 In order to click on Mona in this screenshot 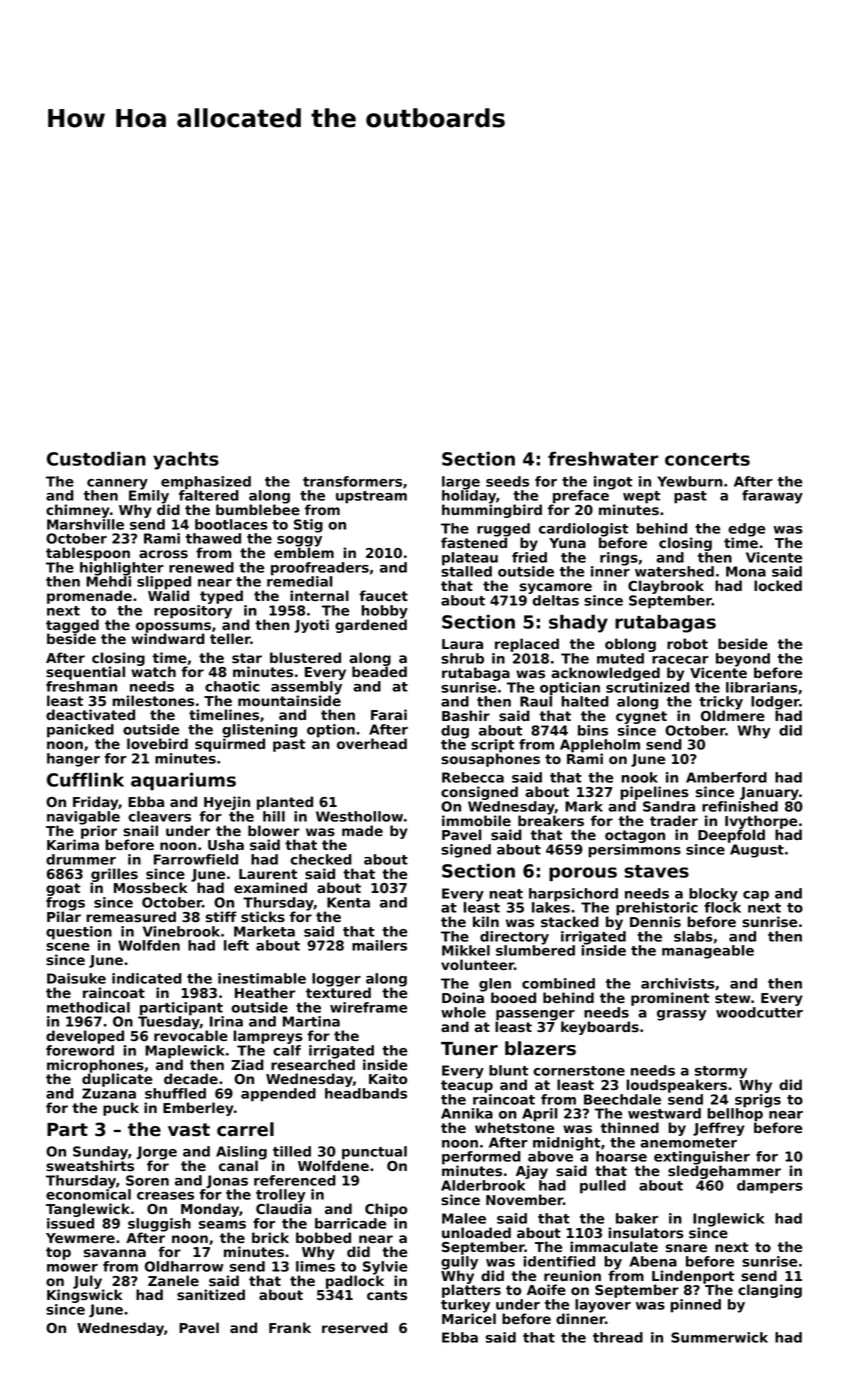, I will do `click(746, 571)`.
